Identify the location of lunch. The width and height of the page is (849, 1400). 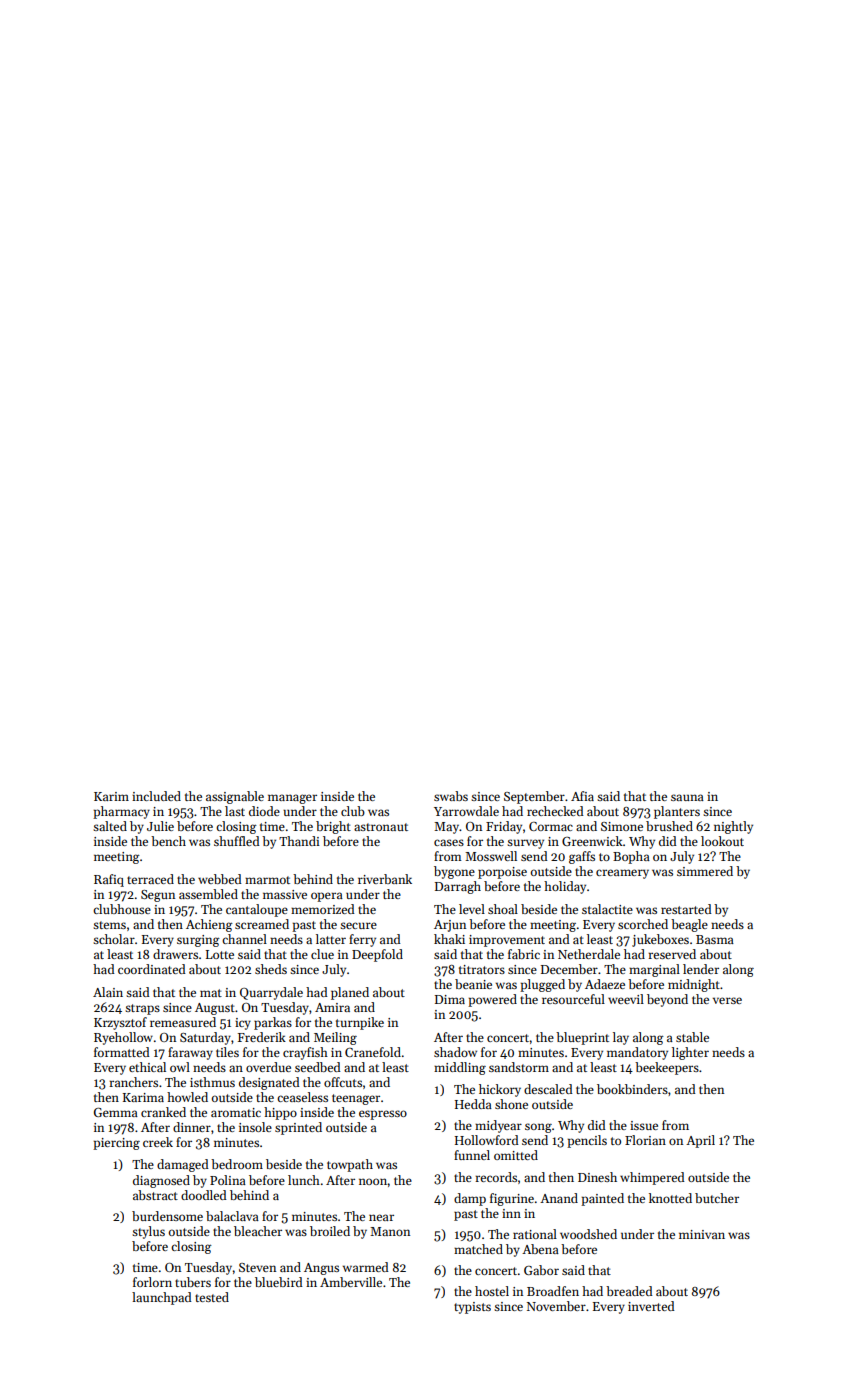
(304, 1180).
